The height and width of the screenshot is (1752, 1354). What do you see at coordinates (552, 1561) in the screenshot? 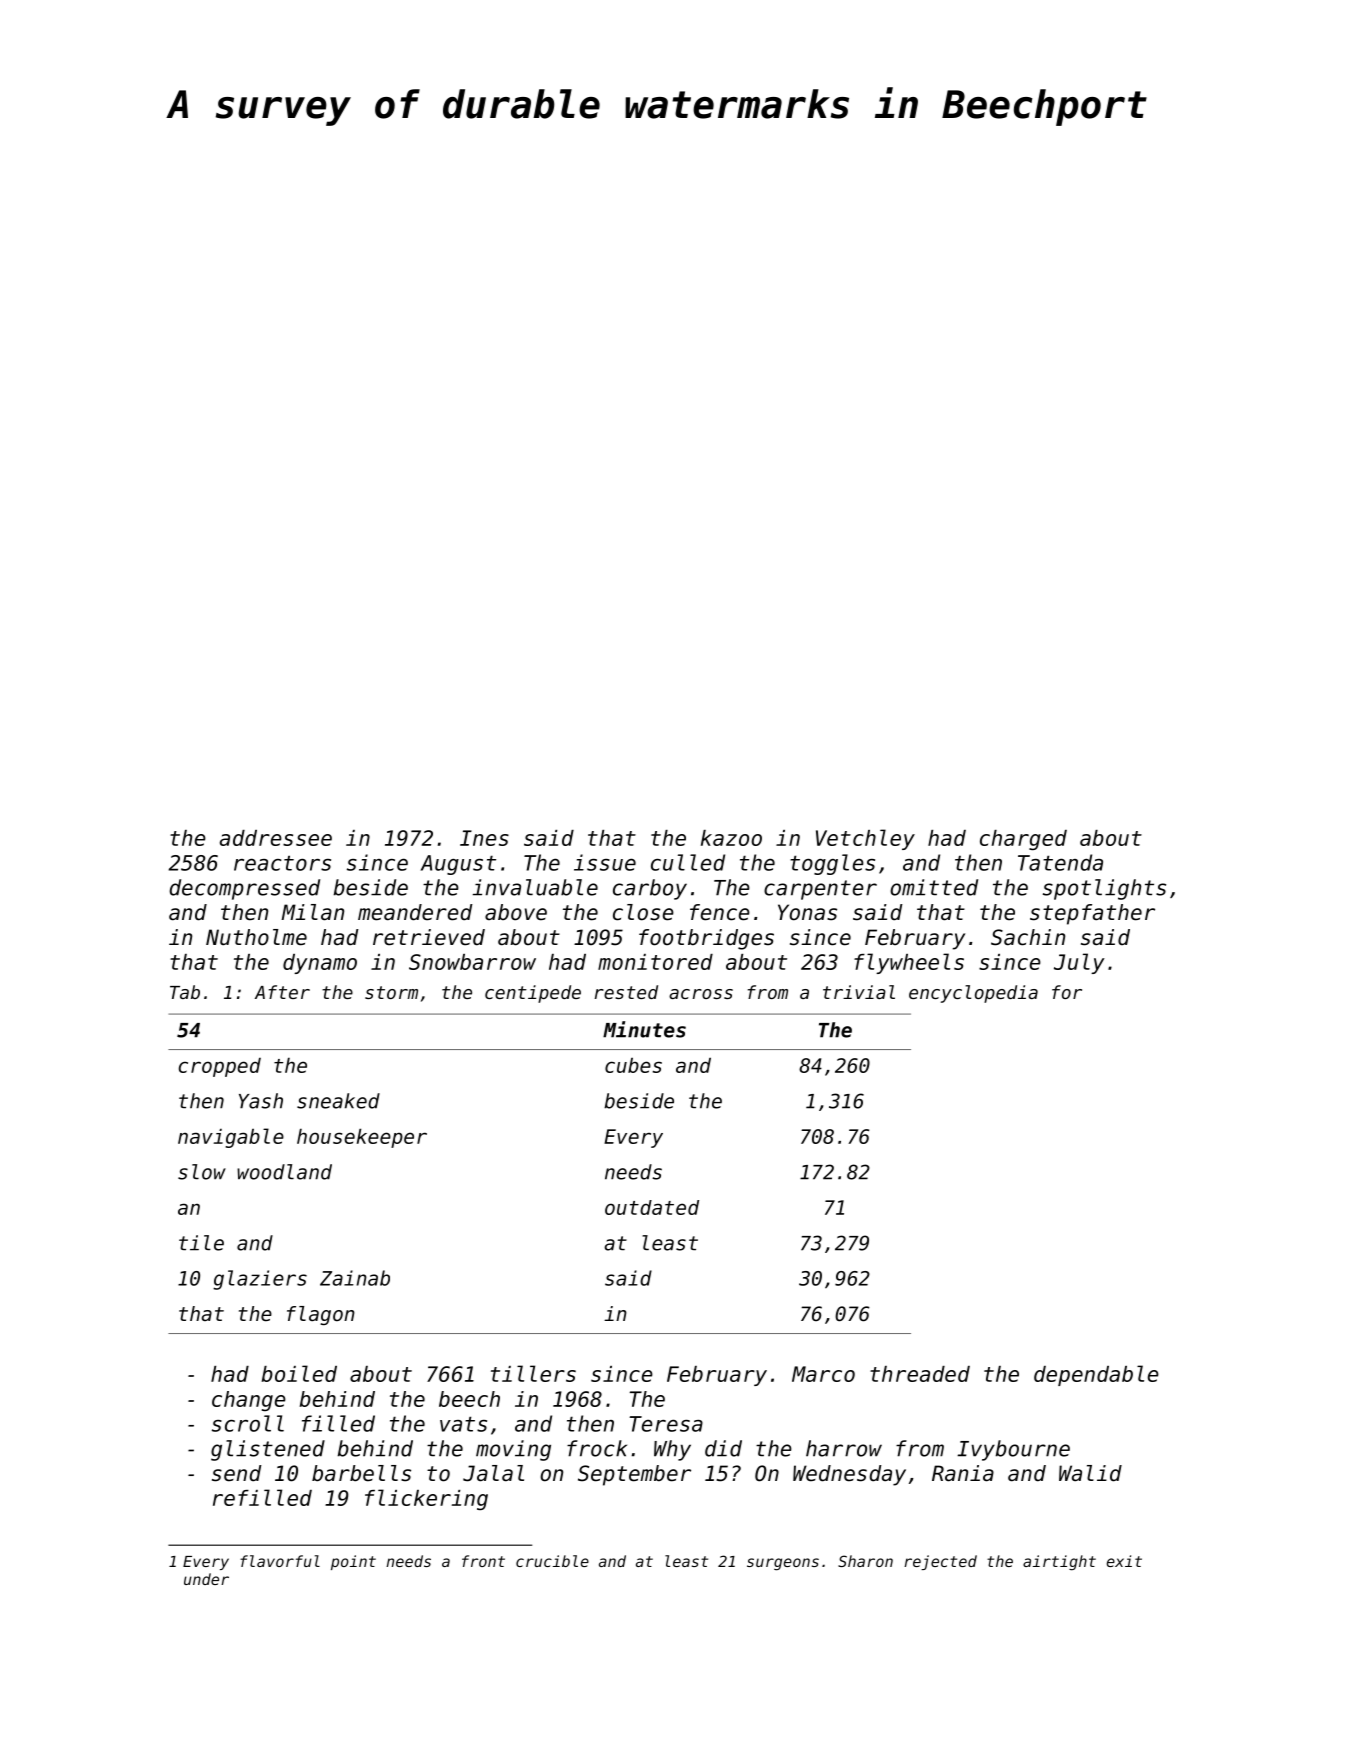
I see `crucible` at bounding box center [552, 1561].
